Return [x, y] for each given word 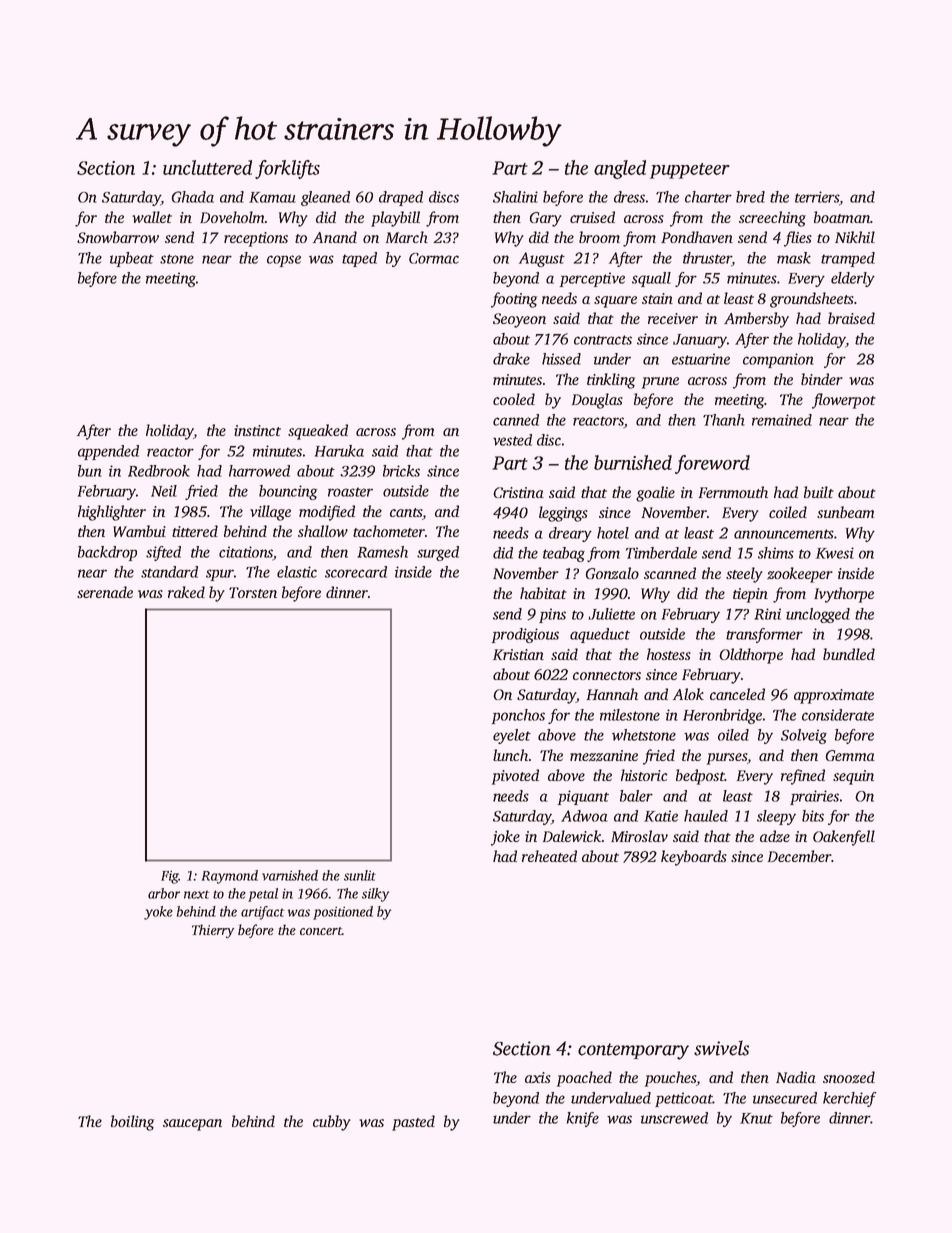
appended [108, 452]
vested [512, 440]
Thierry [213, 931]
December [799, 856]
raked [186, 592]
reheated [549, 856]
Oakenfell [844, 838]
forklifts [287, 169]
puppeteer [690, 171]
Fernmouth [733, 492]
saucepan [192, 1125]
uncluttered [207, 167]
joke [505, 838]
